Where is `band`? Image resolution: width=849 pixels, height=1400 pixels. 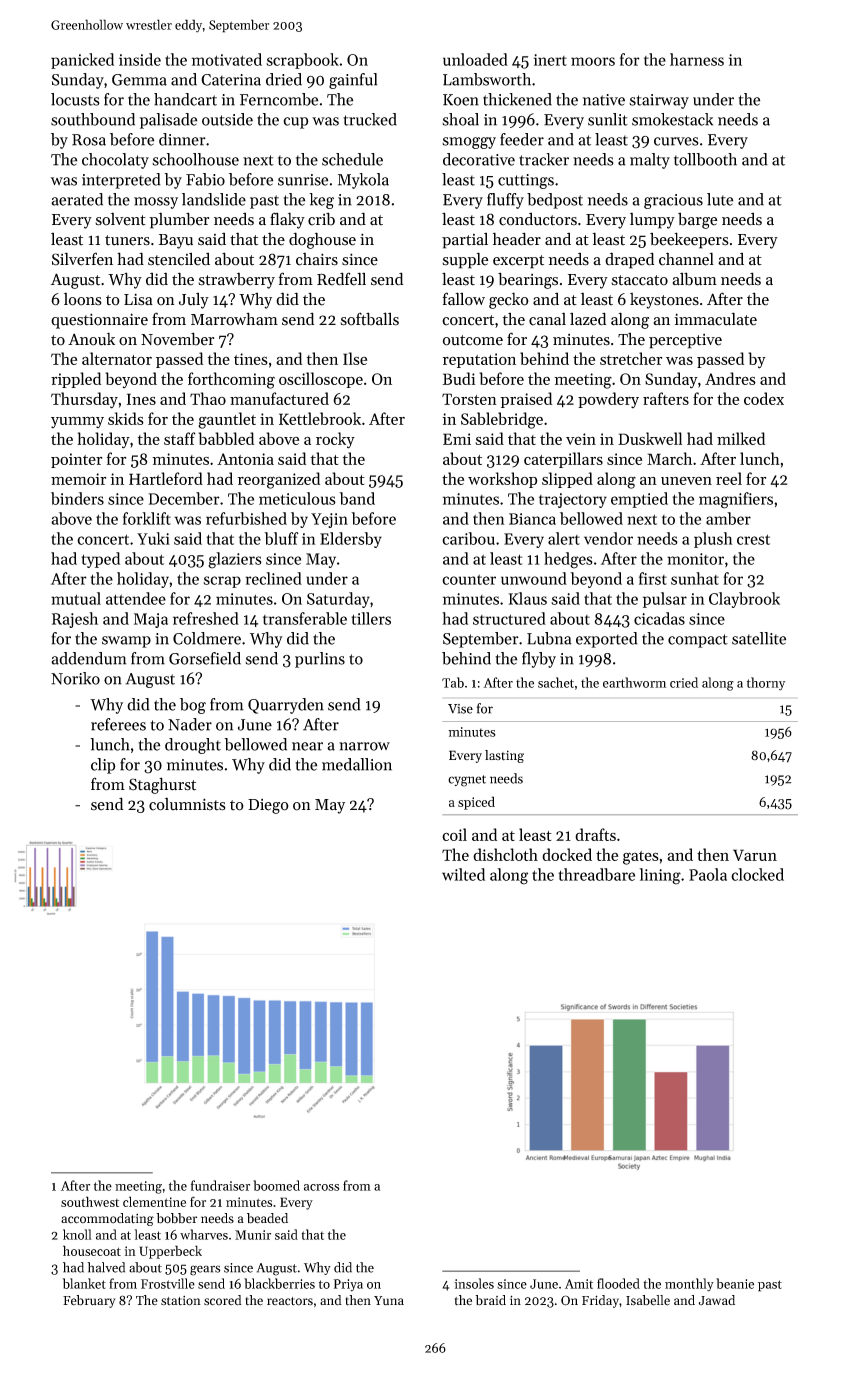 band is located at coordinates (357, 498).
